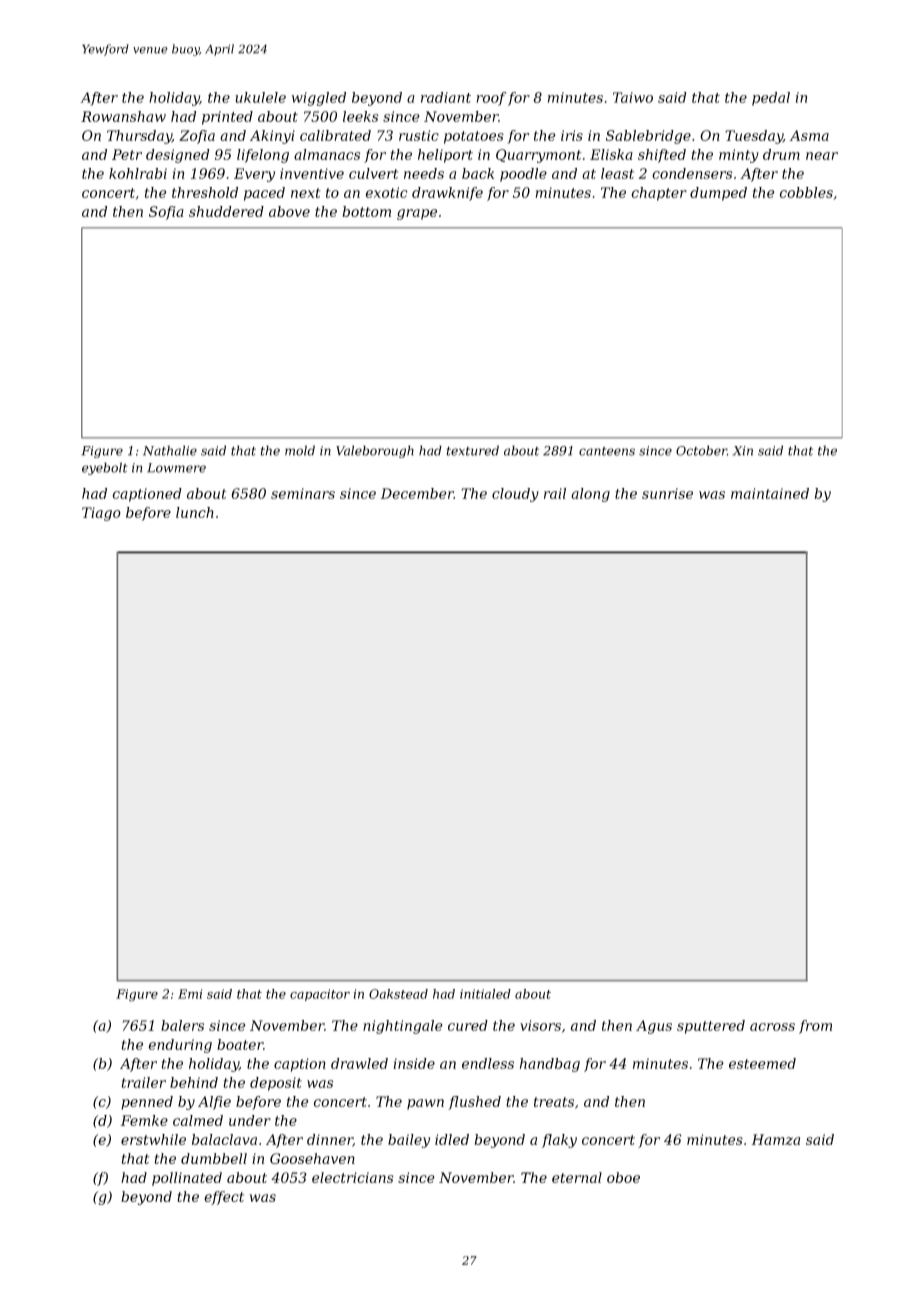 The height and width of the image is (1308, 924). What do you see at coordinates (303, 493) in the image?
I see `seminars` at bounding box center [303, 493].
